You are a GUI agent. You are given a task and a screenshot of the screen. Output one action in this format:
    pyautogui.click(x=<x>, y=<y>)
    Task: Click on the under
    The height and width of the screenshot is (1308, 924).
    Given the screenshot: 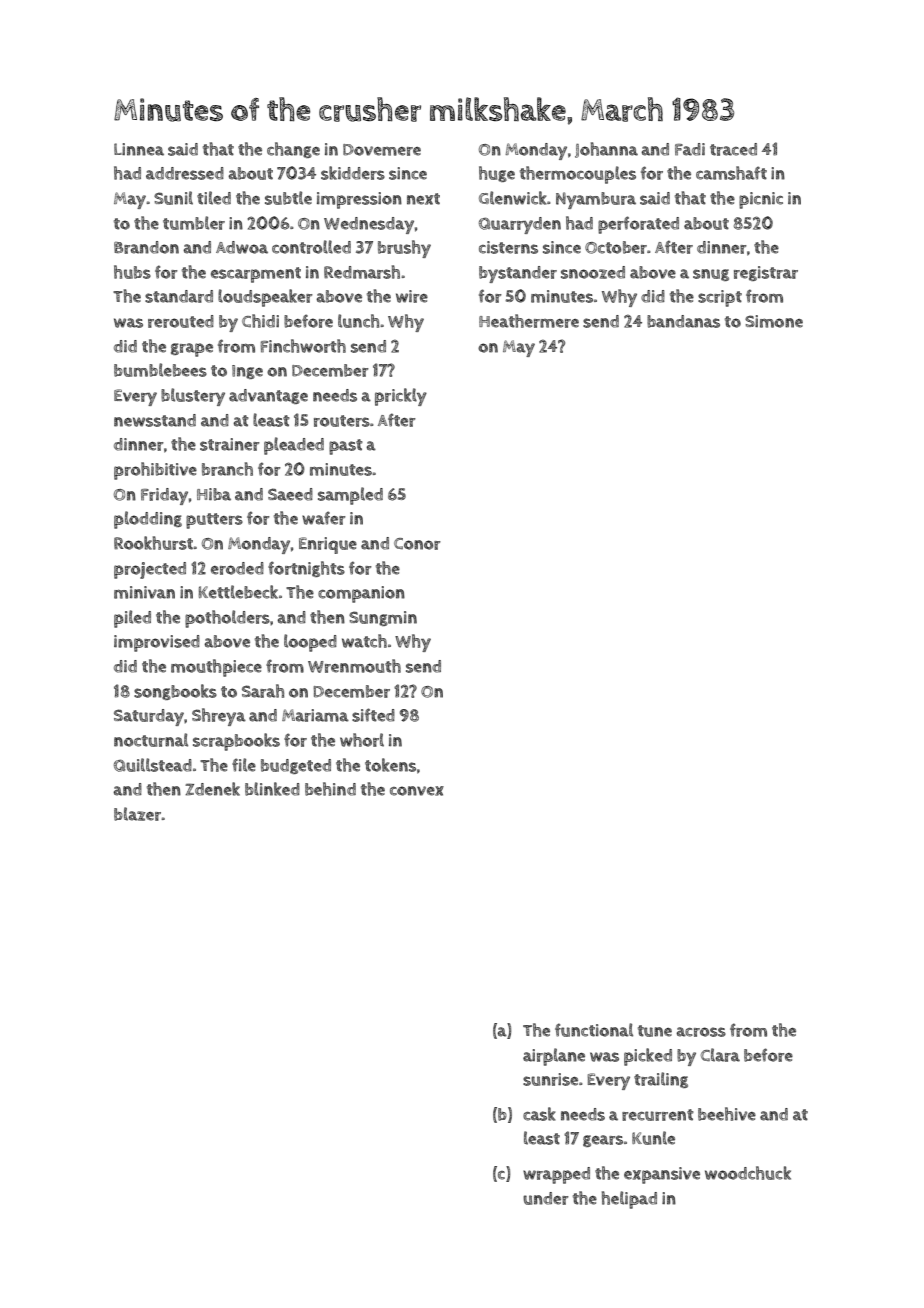 What is the action you would take?
    pyautogui.click(x=546, y=1198)
